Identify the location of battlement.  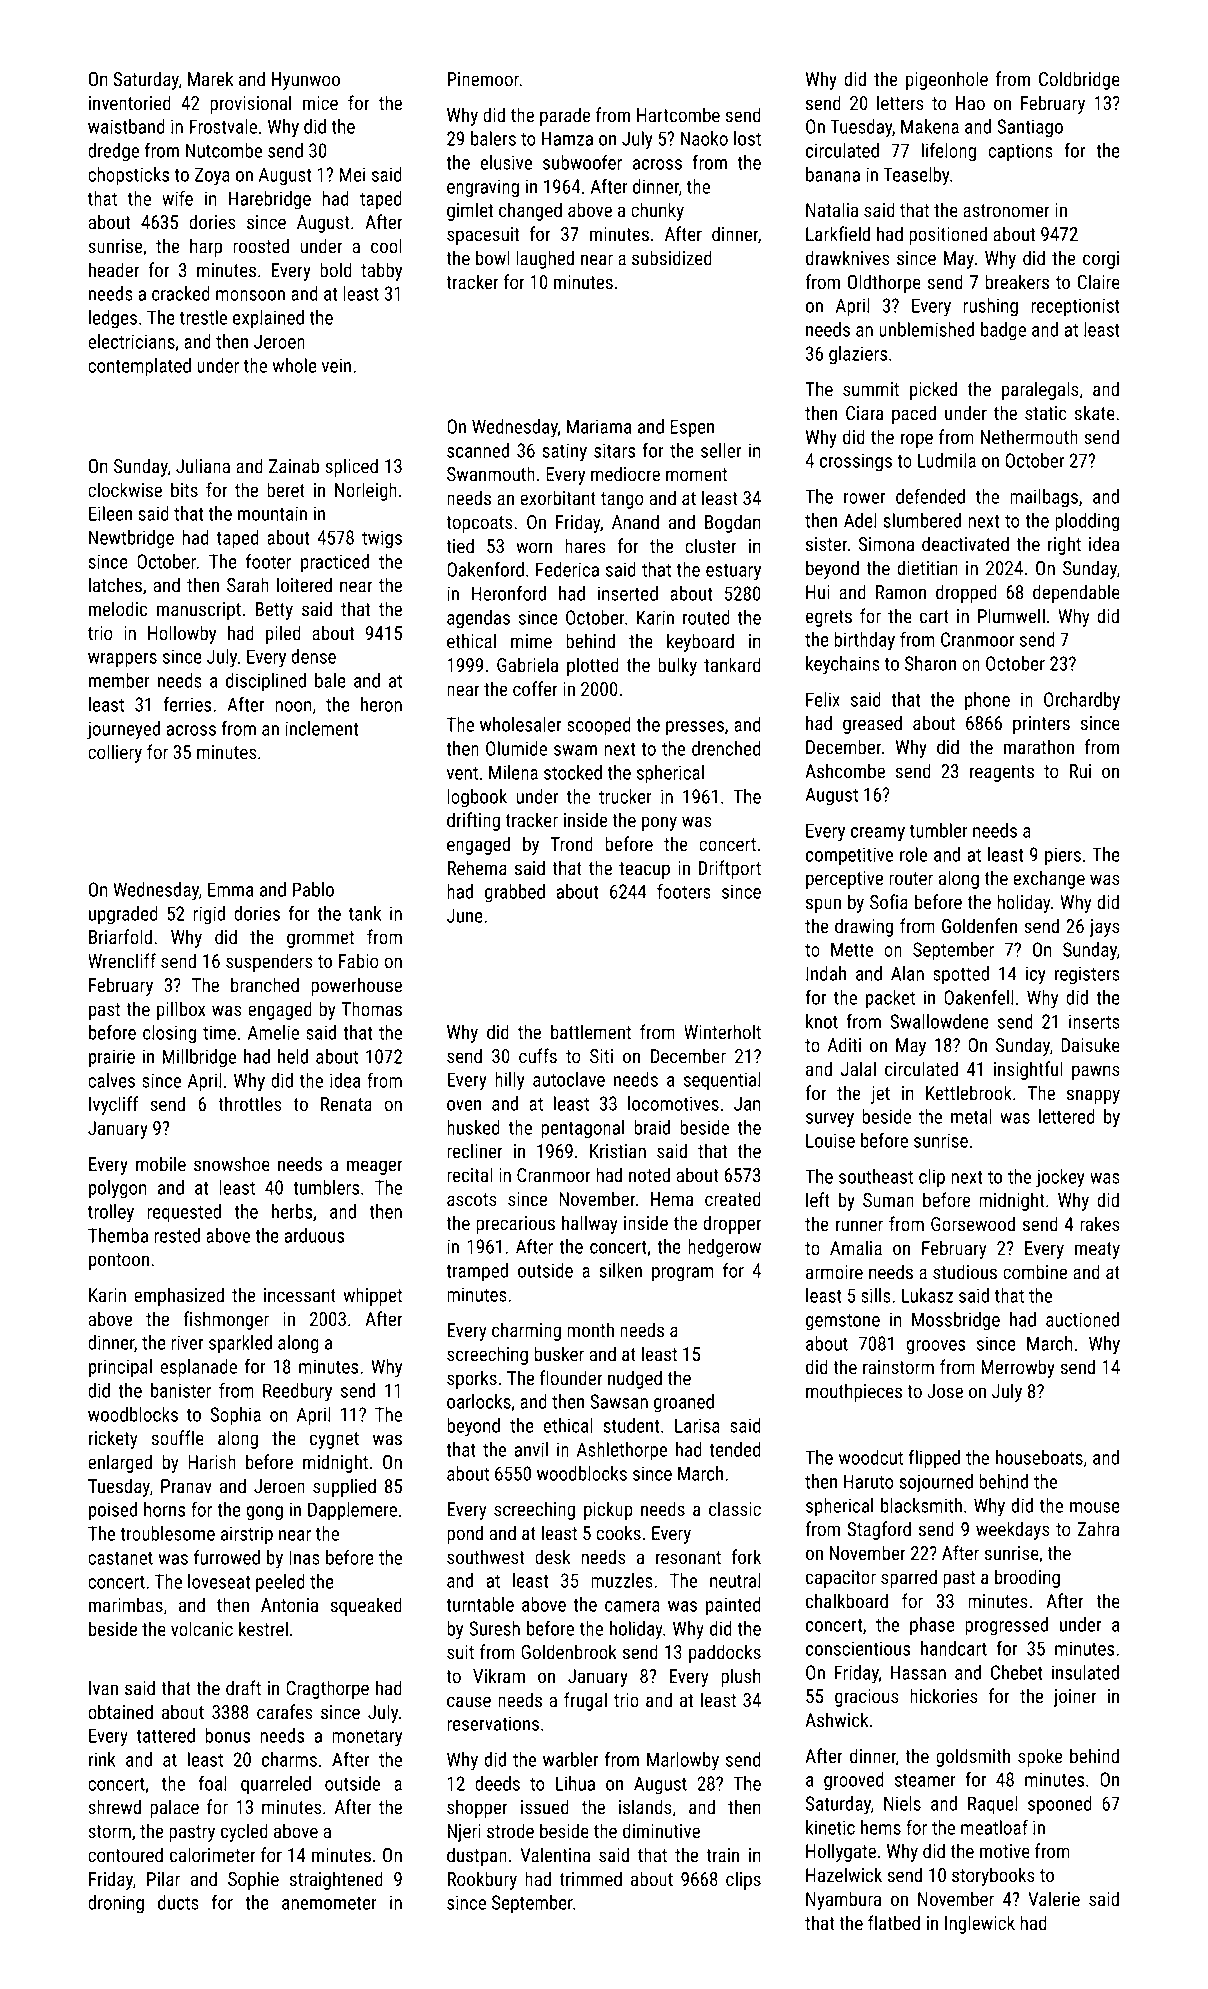
(591, 1032).
